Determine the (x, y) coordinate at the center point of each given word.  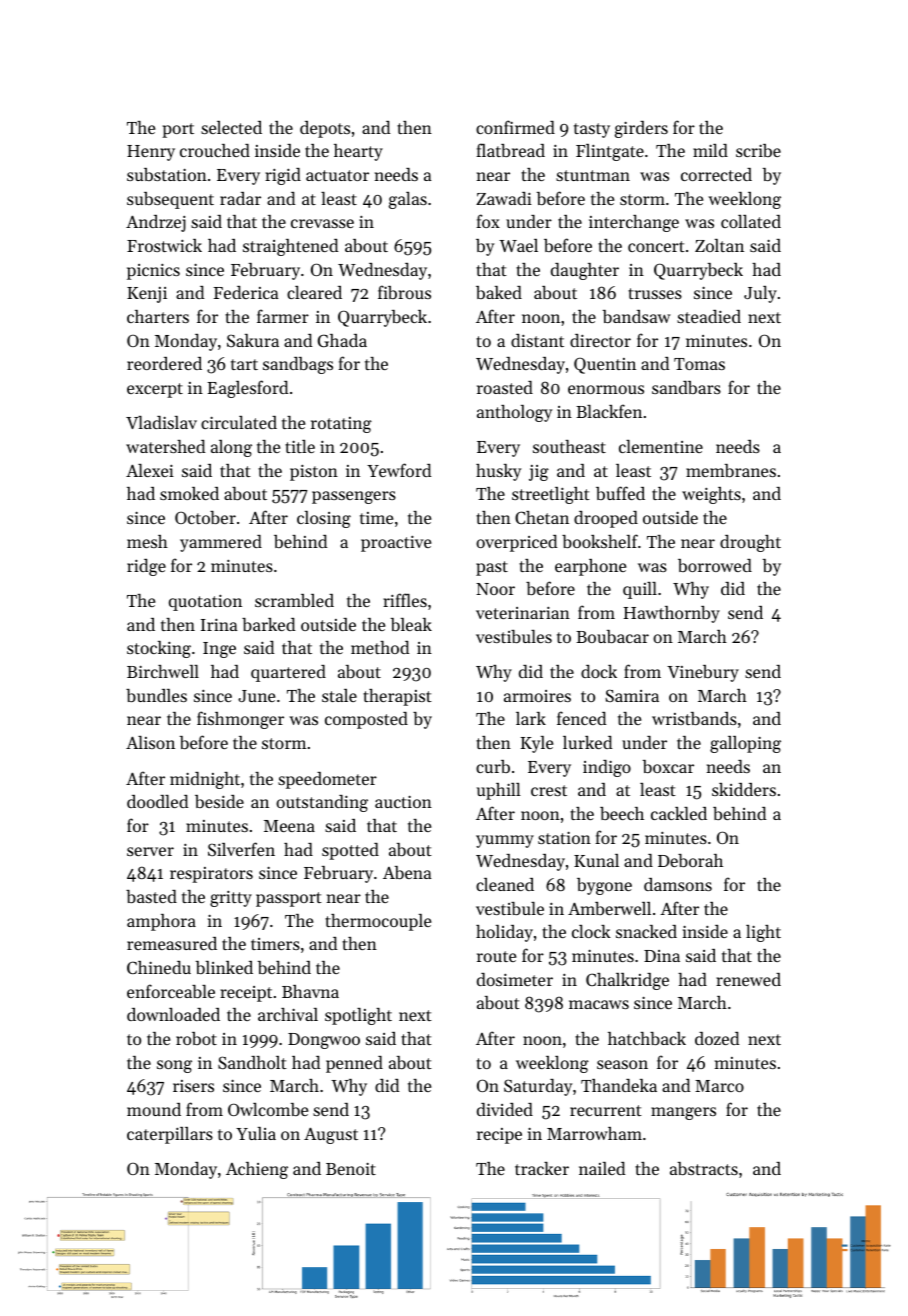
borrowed (715, 565)
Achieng (257, 1170)
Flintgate (610, 152)
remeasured (172, 943)
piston (314, 472)
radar (240, 198)
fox (488, 221)
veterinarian (523, 612)
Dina (662, 956)
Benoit (351, 1168)
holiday (504, 933)
